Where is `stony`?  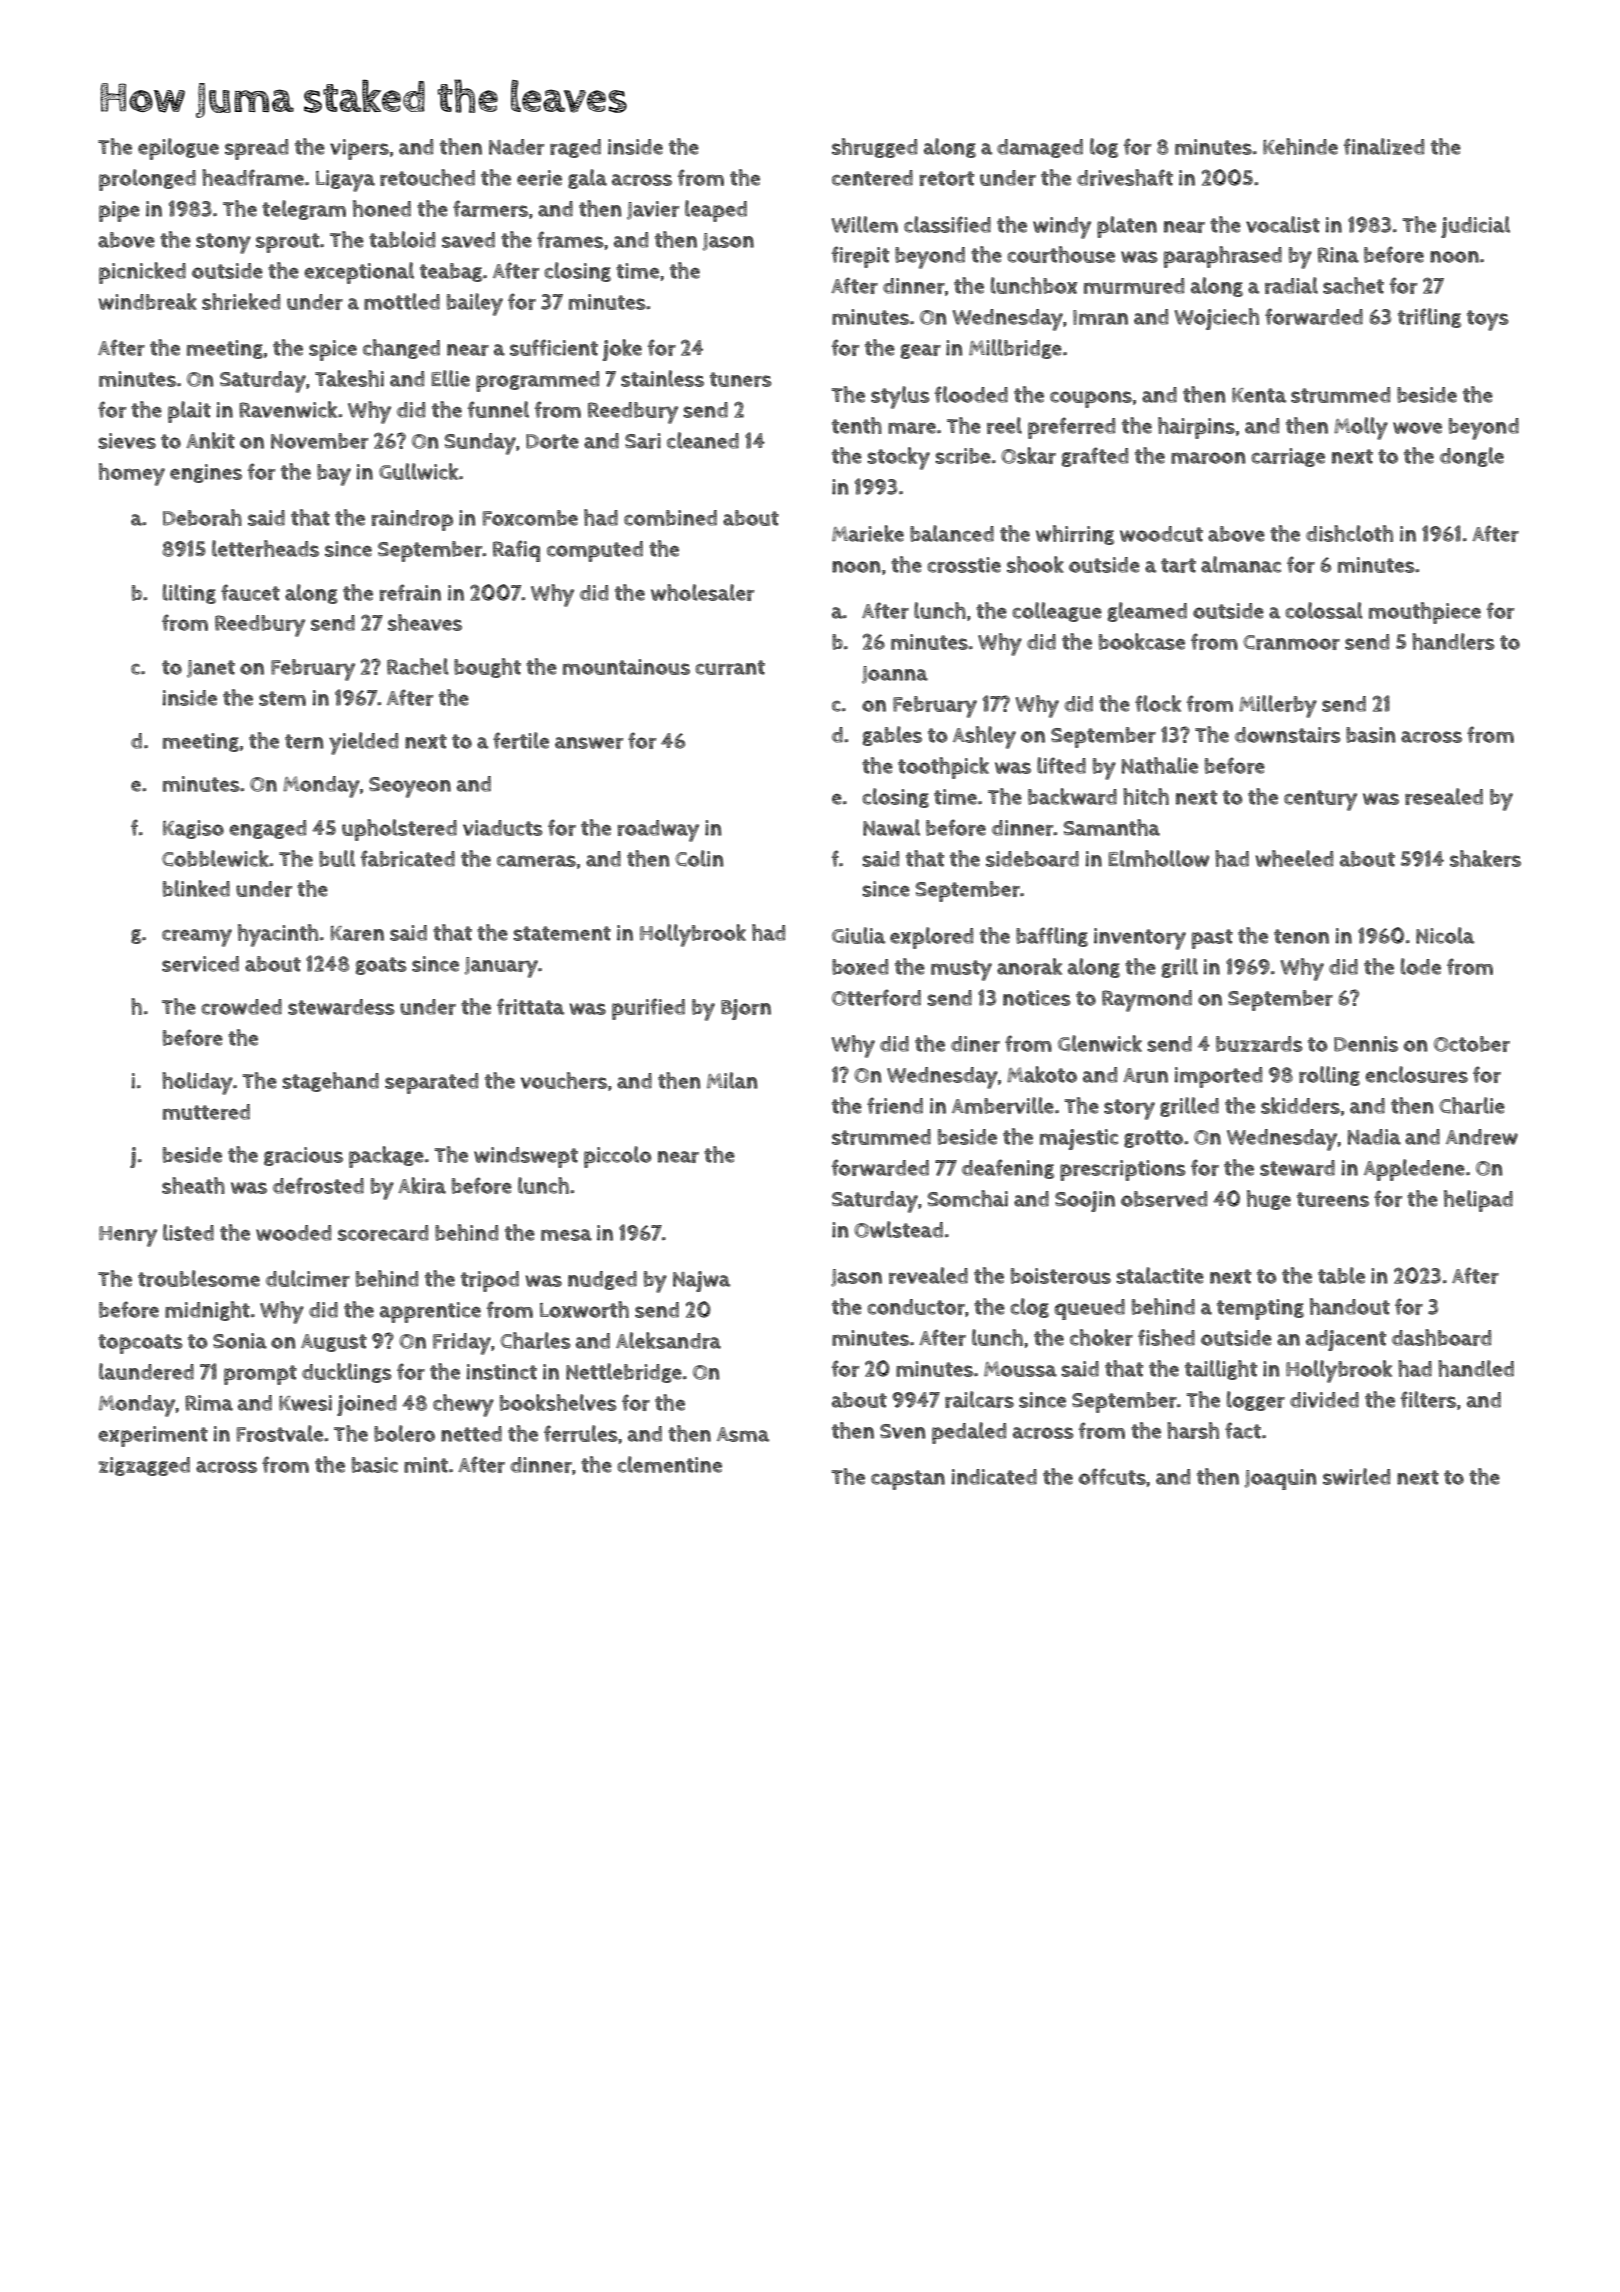
stony is located at coordinates (223, 243).
